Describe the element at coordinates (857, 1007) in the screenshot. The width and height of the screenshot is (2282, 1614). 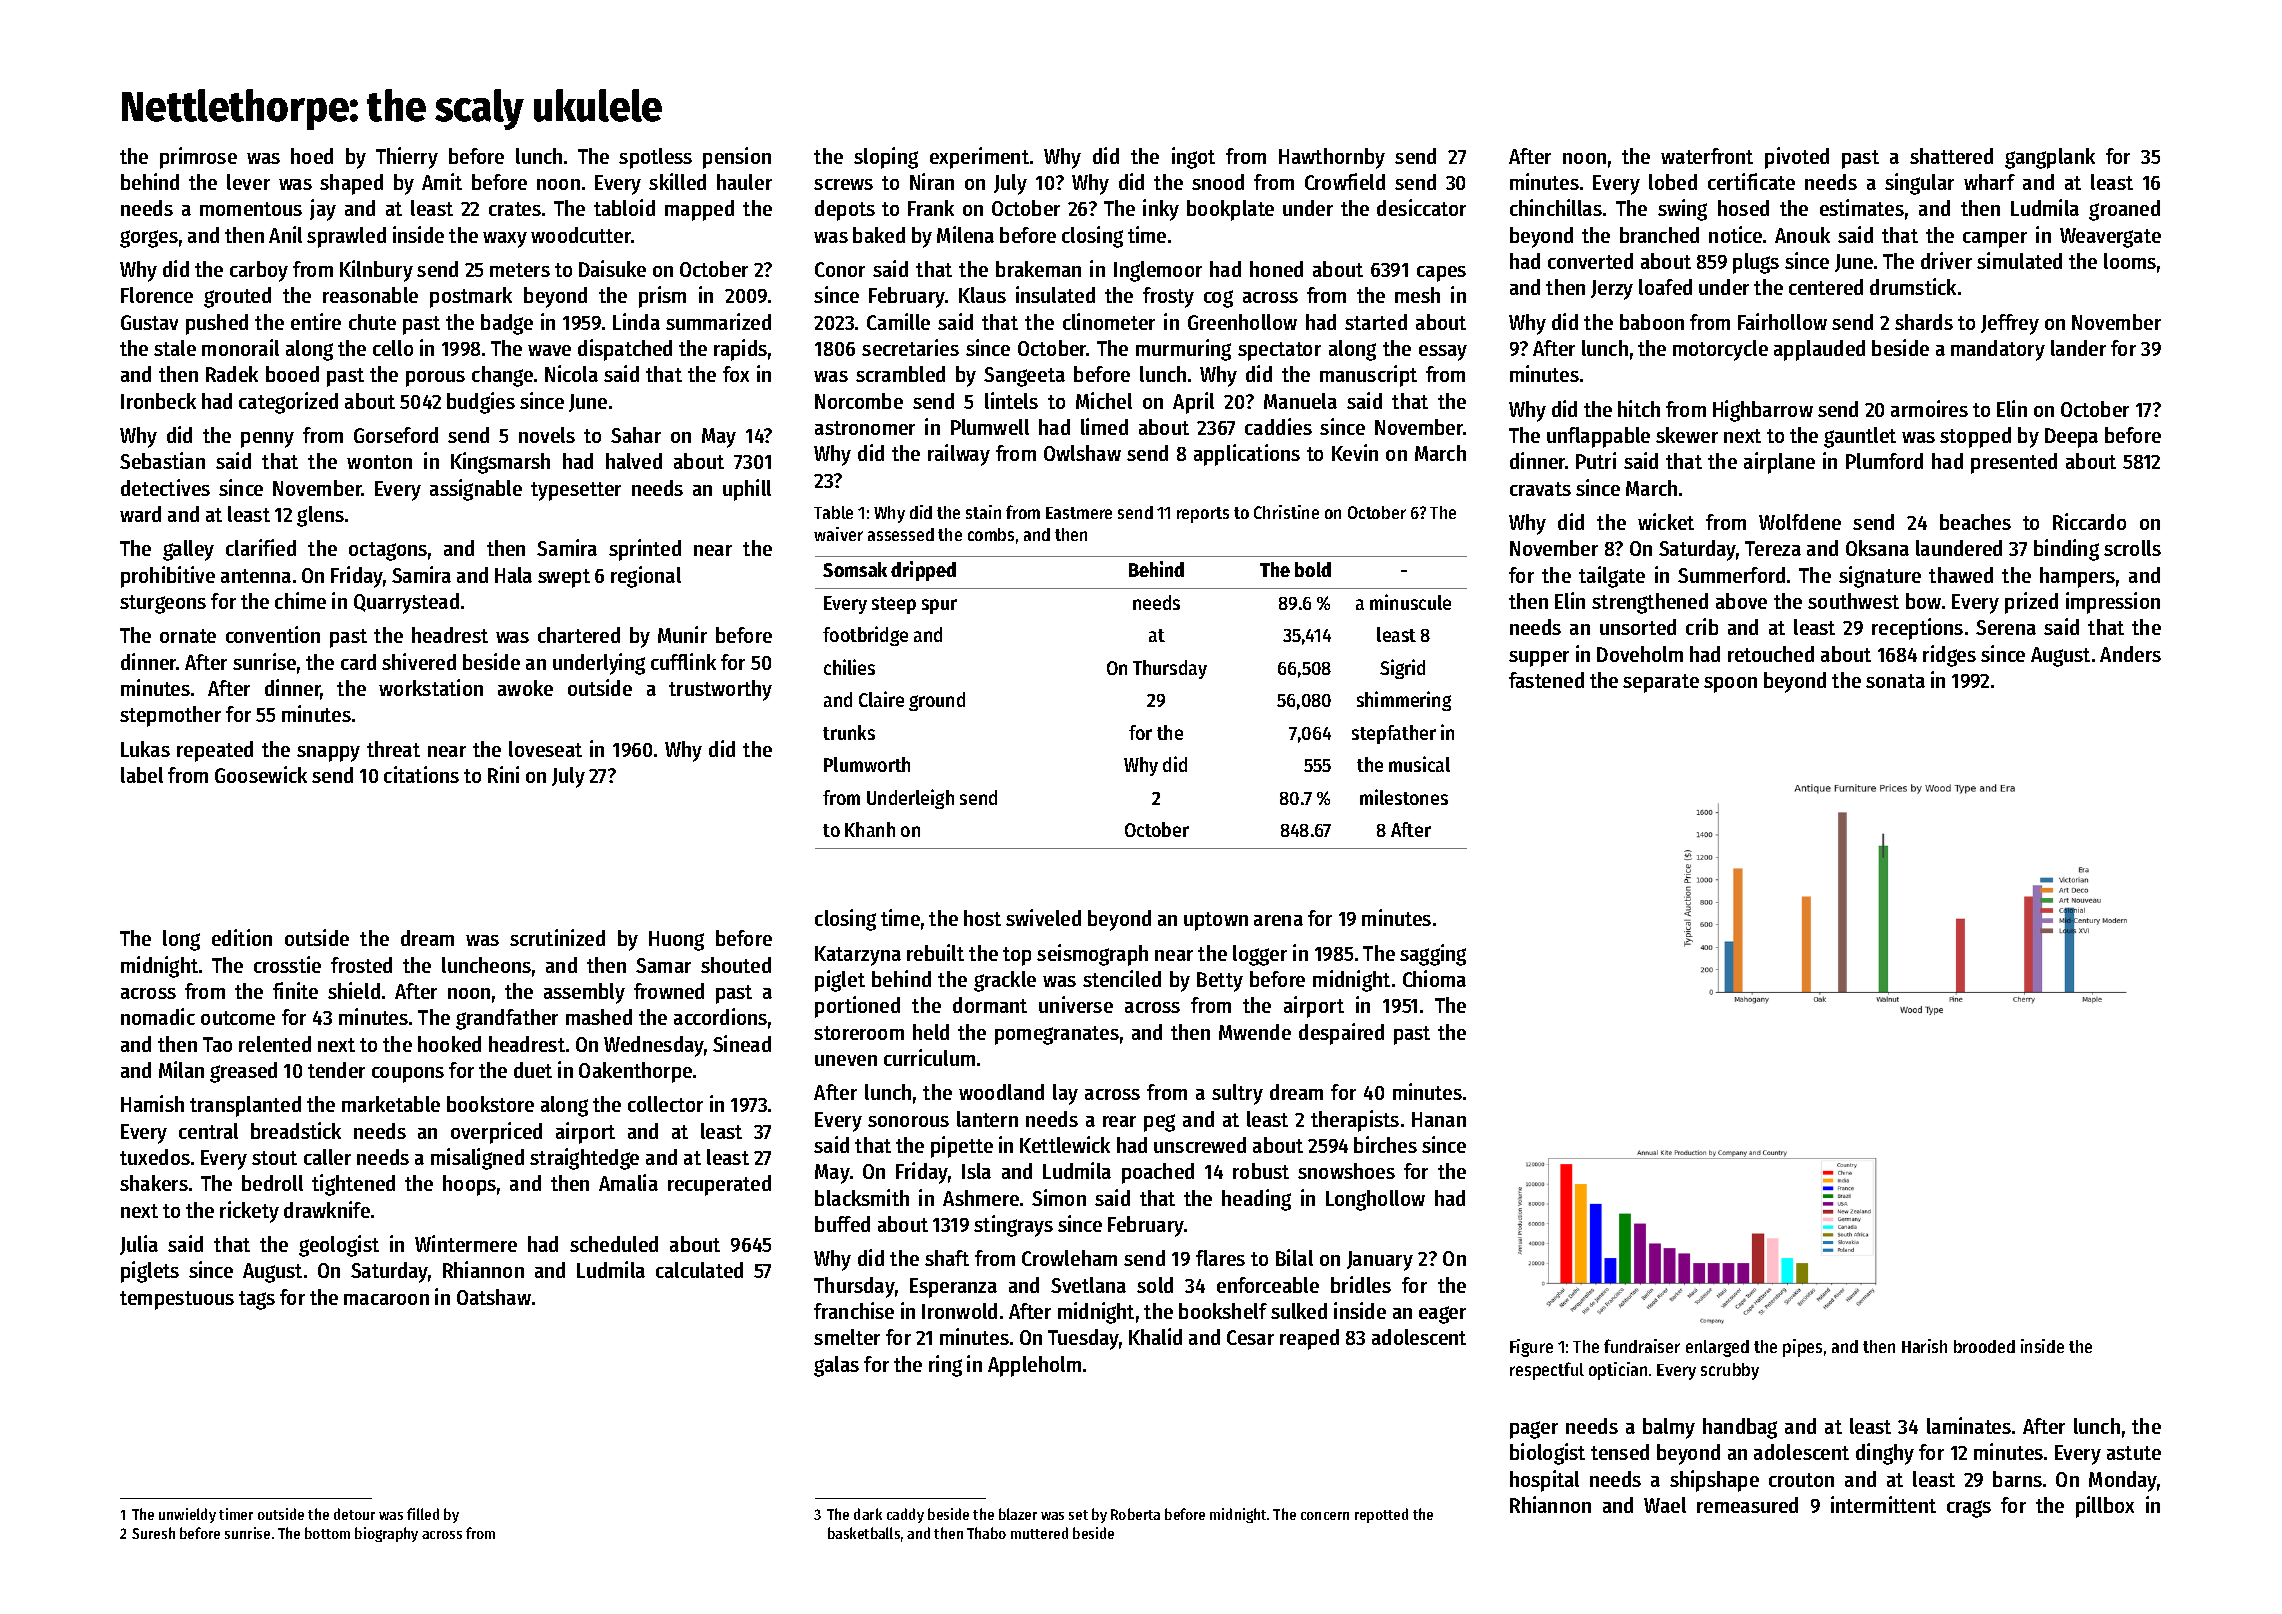
I see `portioned` at that location.
